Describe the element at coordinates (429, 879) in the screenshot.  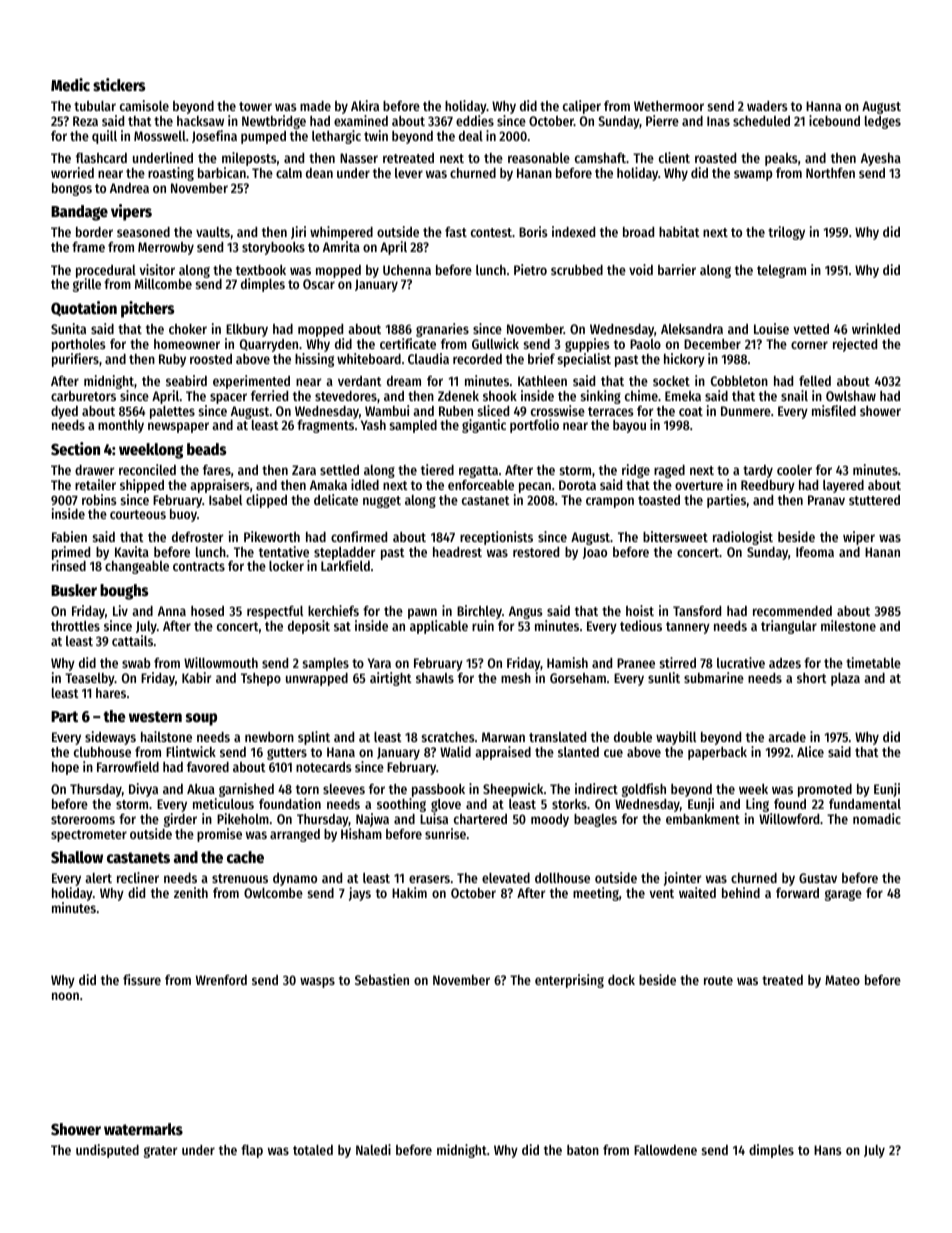
I see `erasers` at that location.
